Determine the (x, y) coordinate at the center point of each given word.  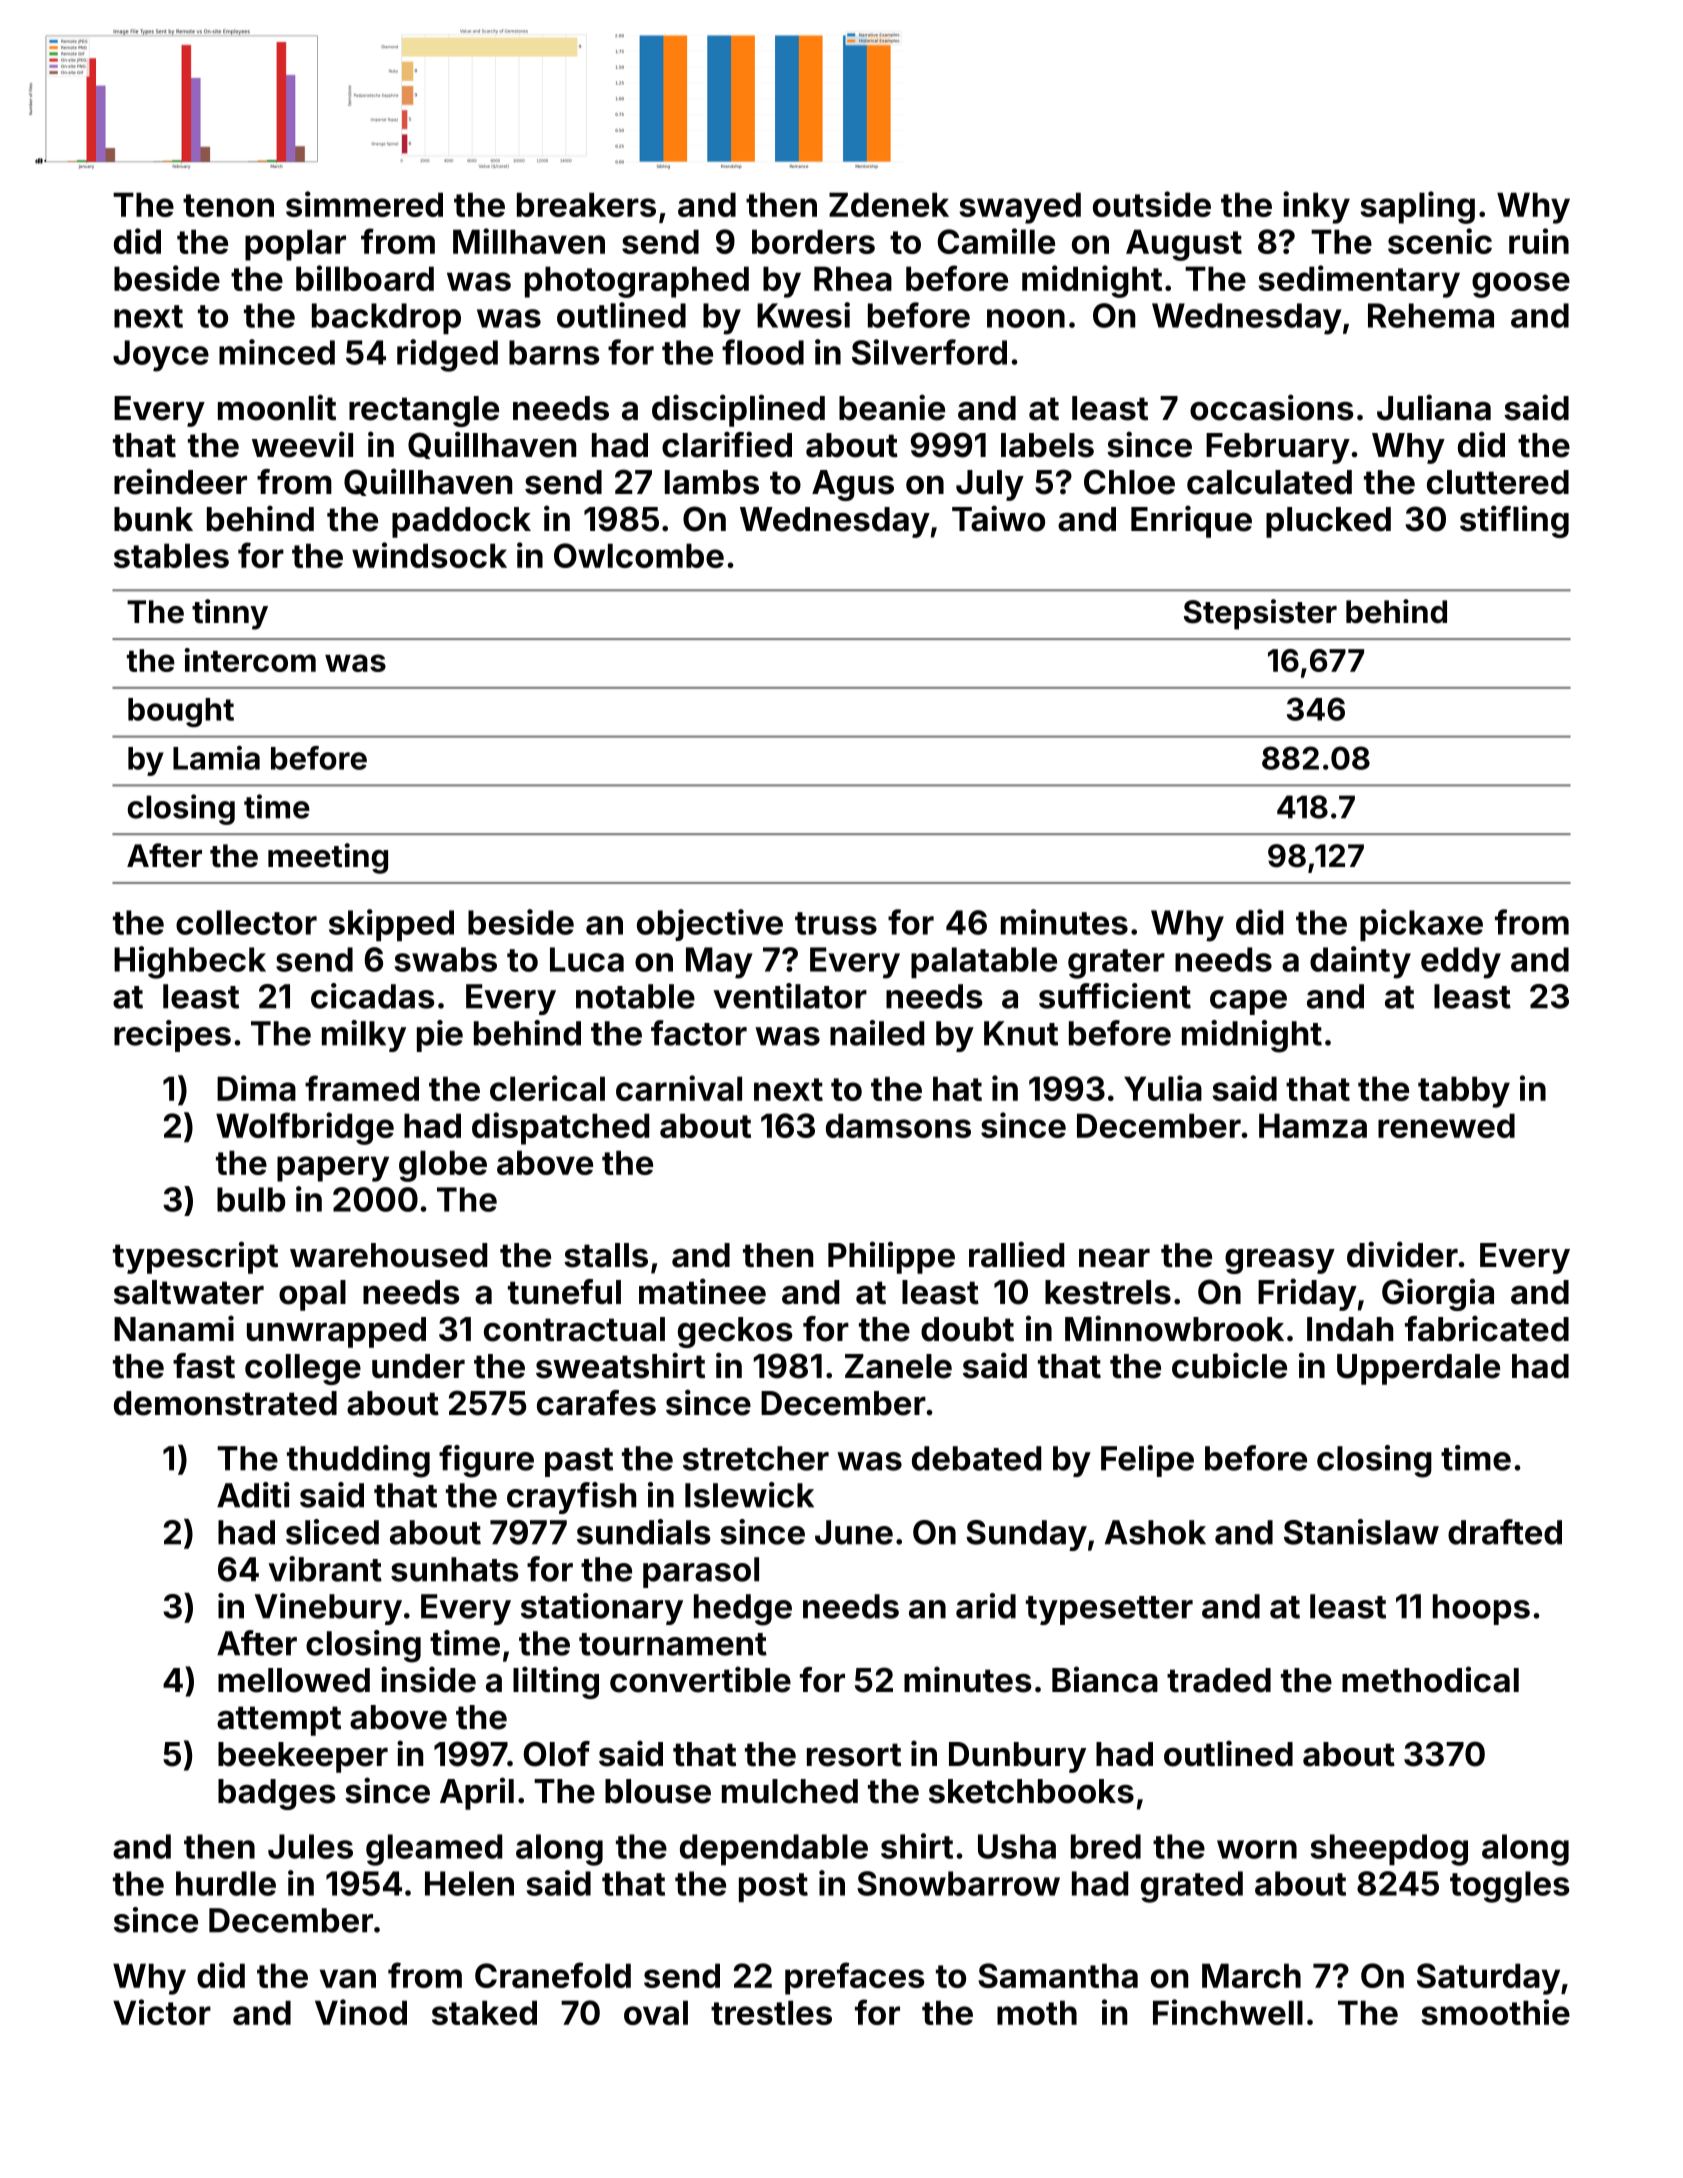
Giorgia (1438, 1294)
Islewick (749, 1495)
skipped (391, 925)
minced (277, 352)
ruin (1539, 241)
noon (1026, 318)
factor (699, 1033)
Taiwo (998, 518)
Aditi (253, 1495)
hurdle (226, 1883)
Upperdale (1418, 1369)
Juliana (1434, 407)
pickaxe (1421, 925)
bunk (153, 519)
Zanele (898, 1366)
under (418, 1366)
